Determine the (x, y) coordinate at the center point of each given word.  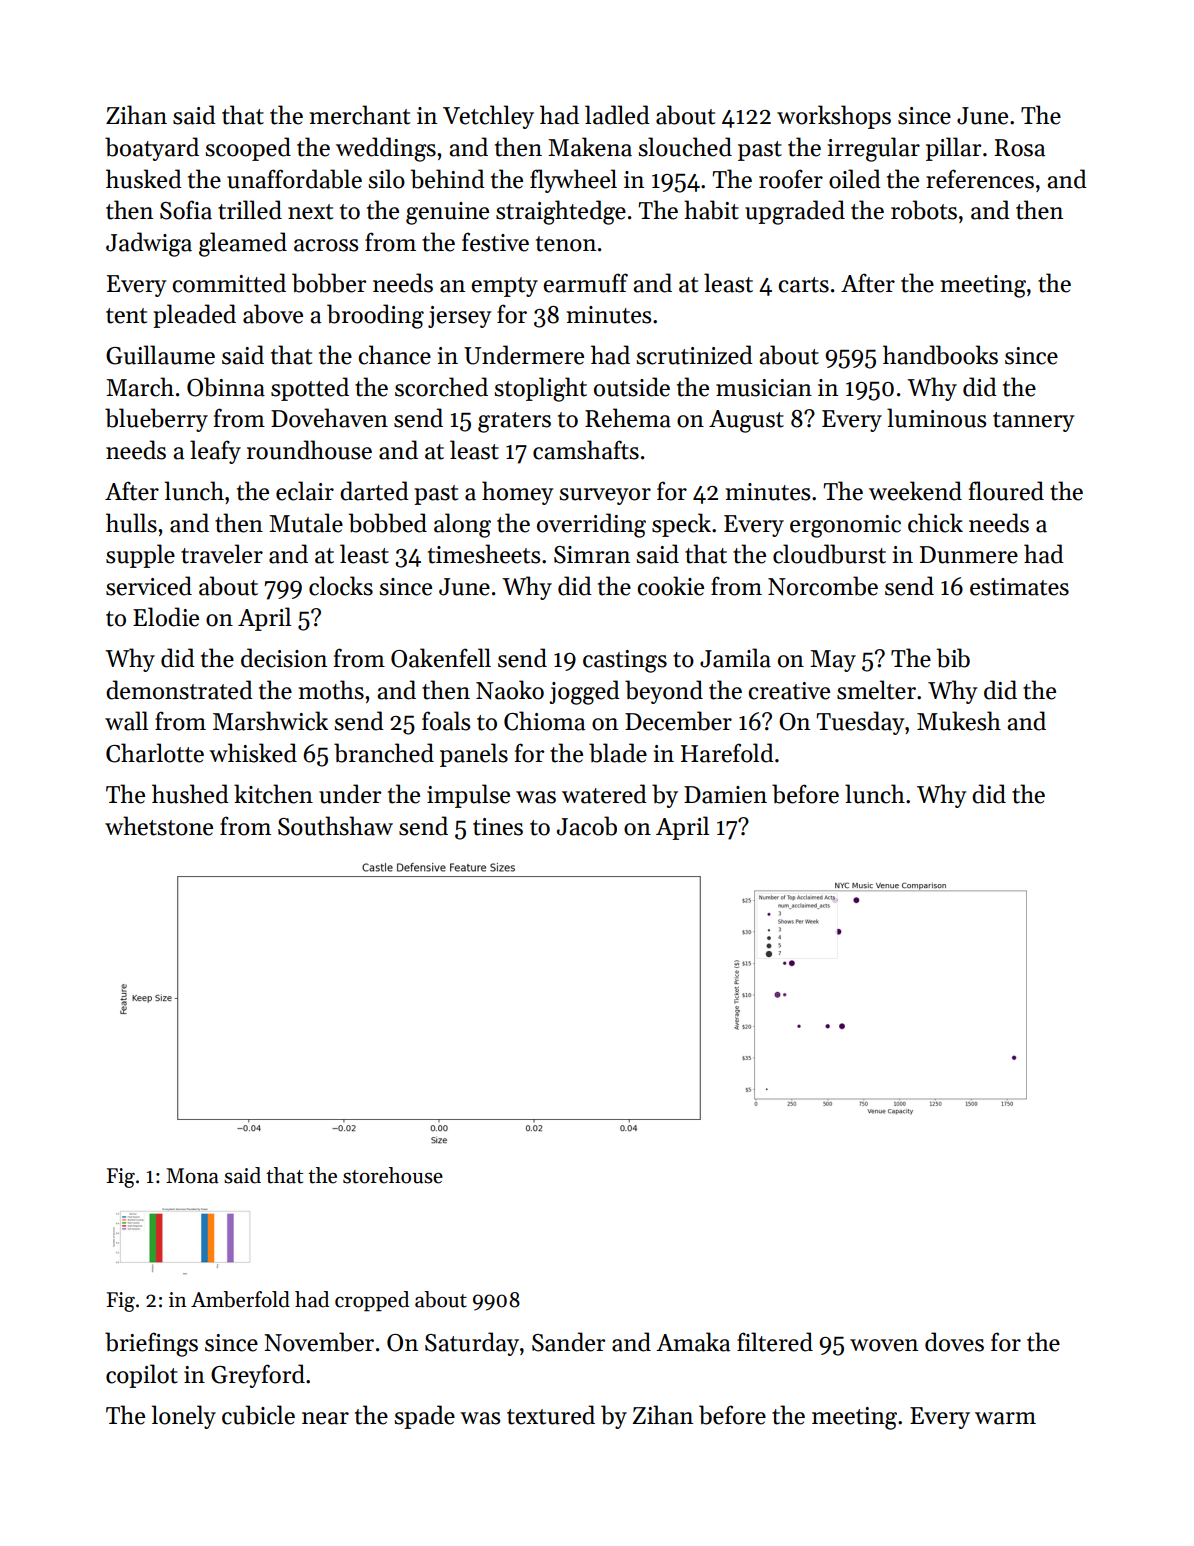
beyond (664, 692)
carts (803, 285)
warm (1005, 1418)
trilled (250, 210)
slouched (685, 147)
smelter (876, 690)
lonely (184, 1417)
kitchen (273, 794)
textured (551, 1415)
